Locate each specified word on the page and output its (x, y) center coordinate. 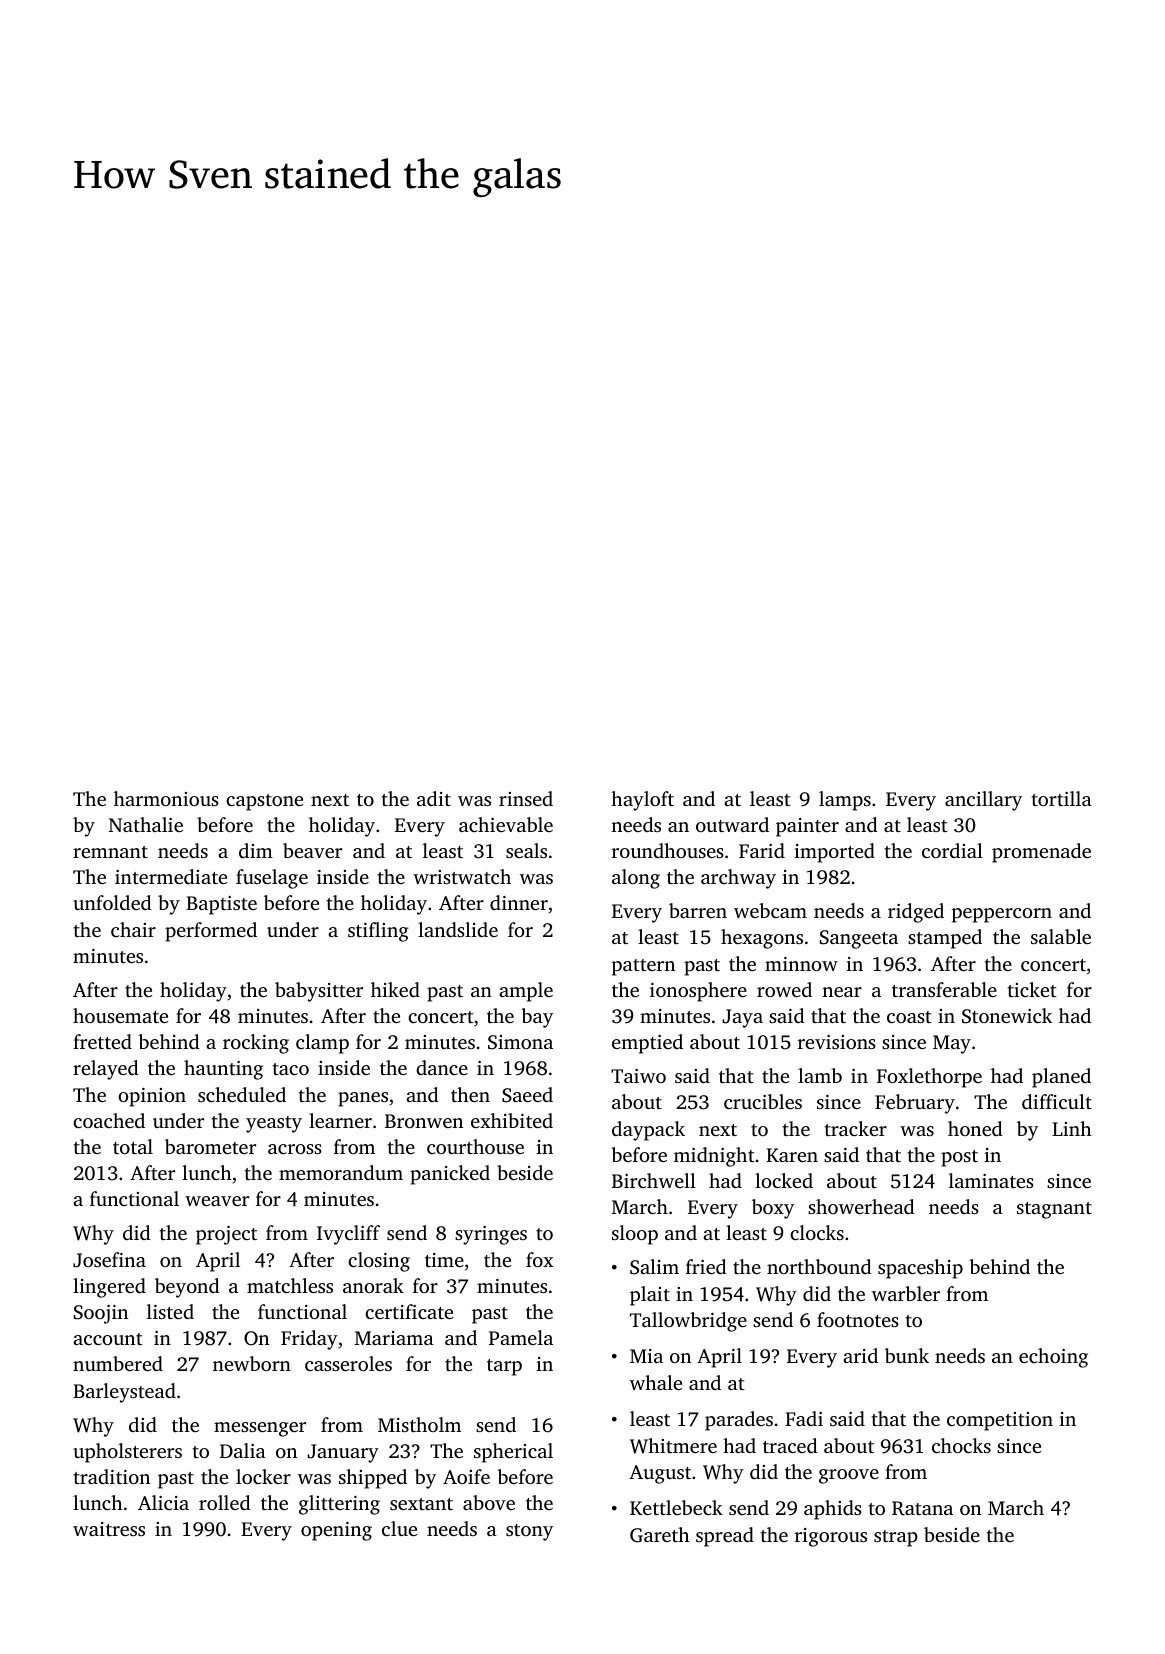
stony (529, 1532)
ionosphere (698, 992)
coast (909, 1017)
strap (896, 1538)
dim (256, 850)
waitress (109, 1529)
